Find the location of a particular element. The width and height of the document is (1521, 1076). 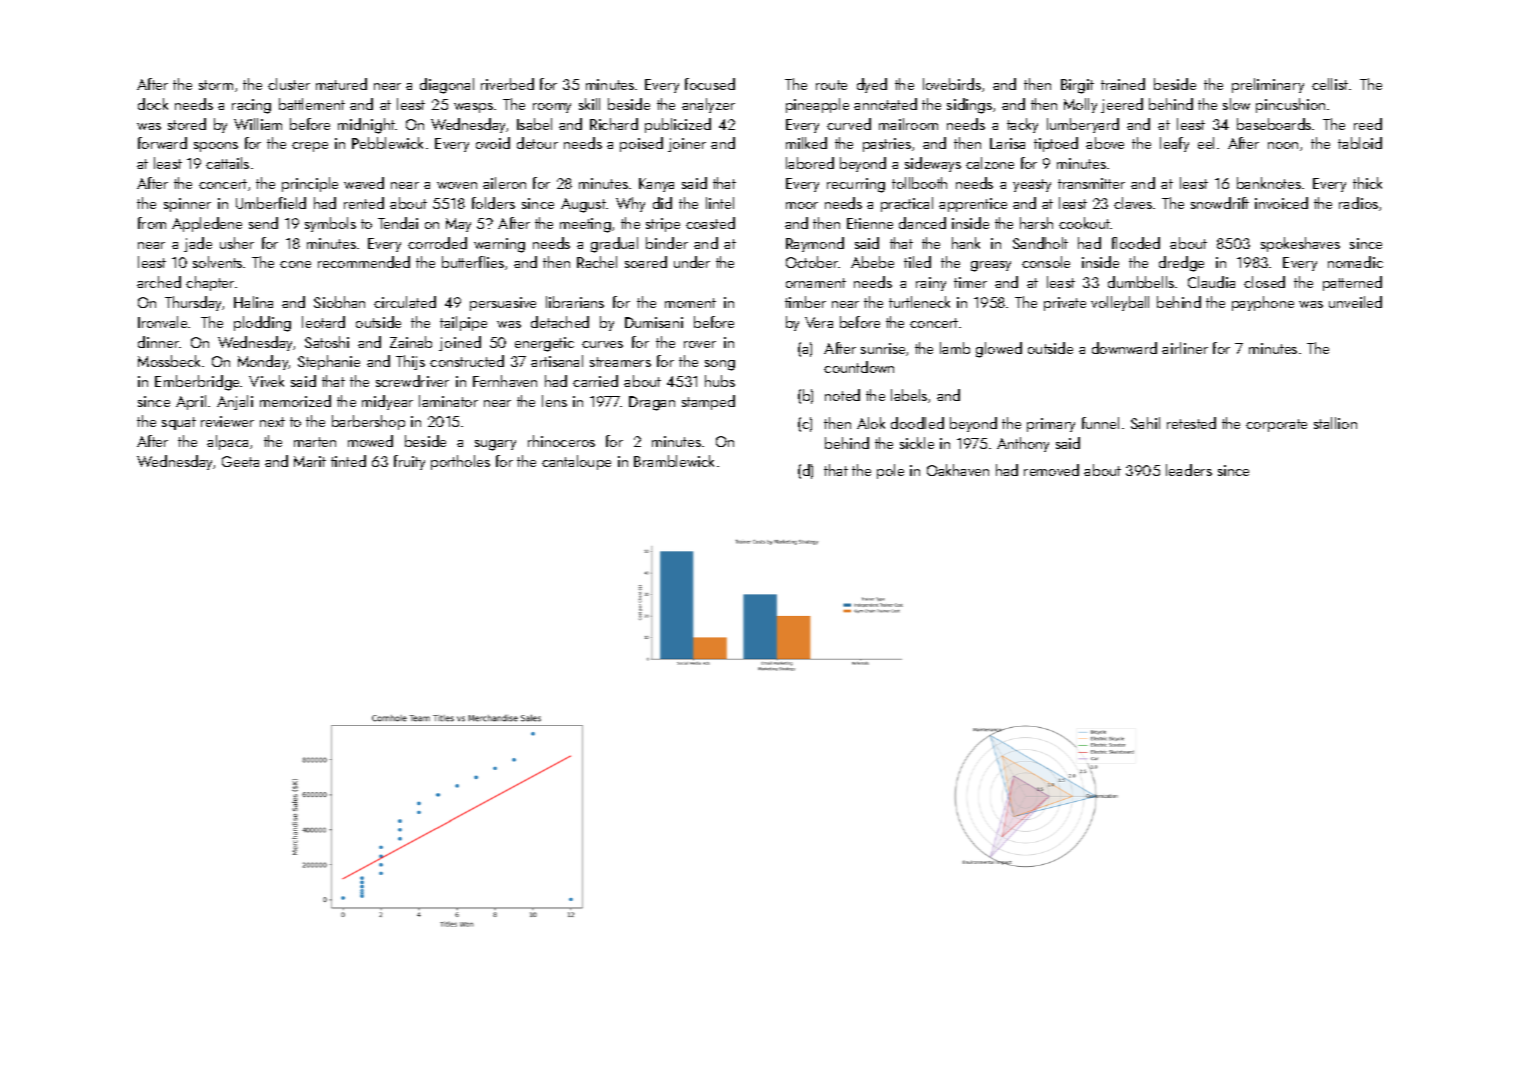

cattails is located at coordinates (227, 163).
